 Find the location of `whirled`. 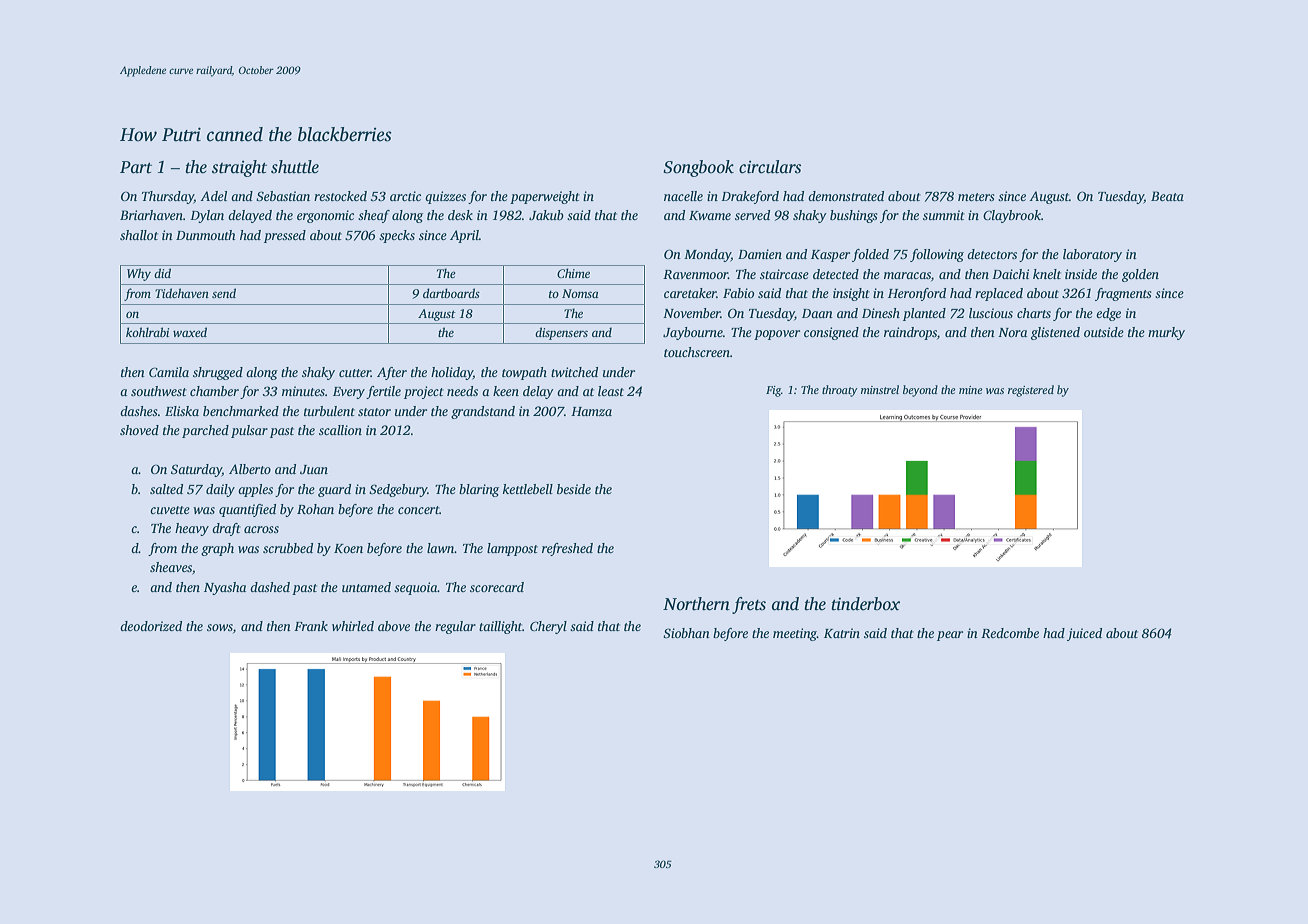

whirled is located at coordinates (353, 626).
